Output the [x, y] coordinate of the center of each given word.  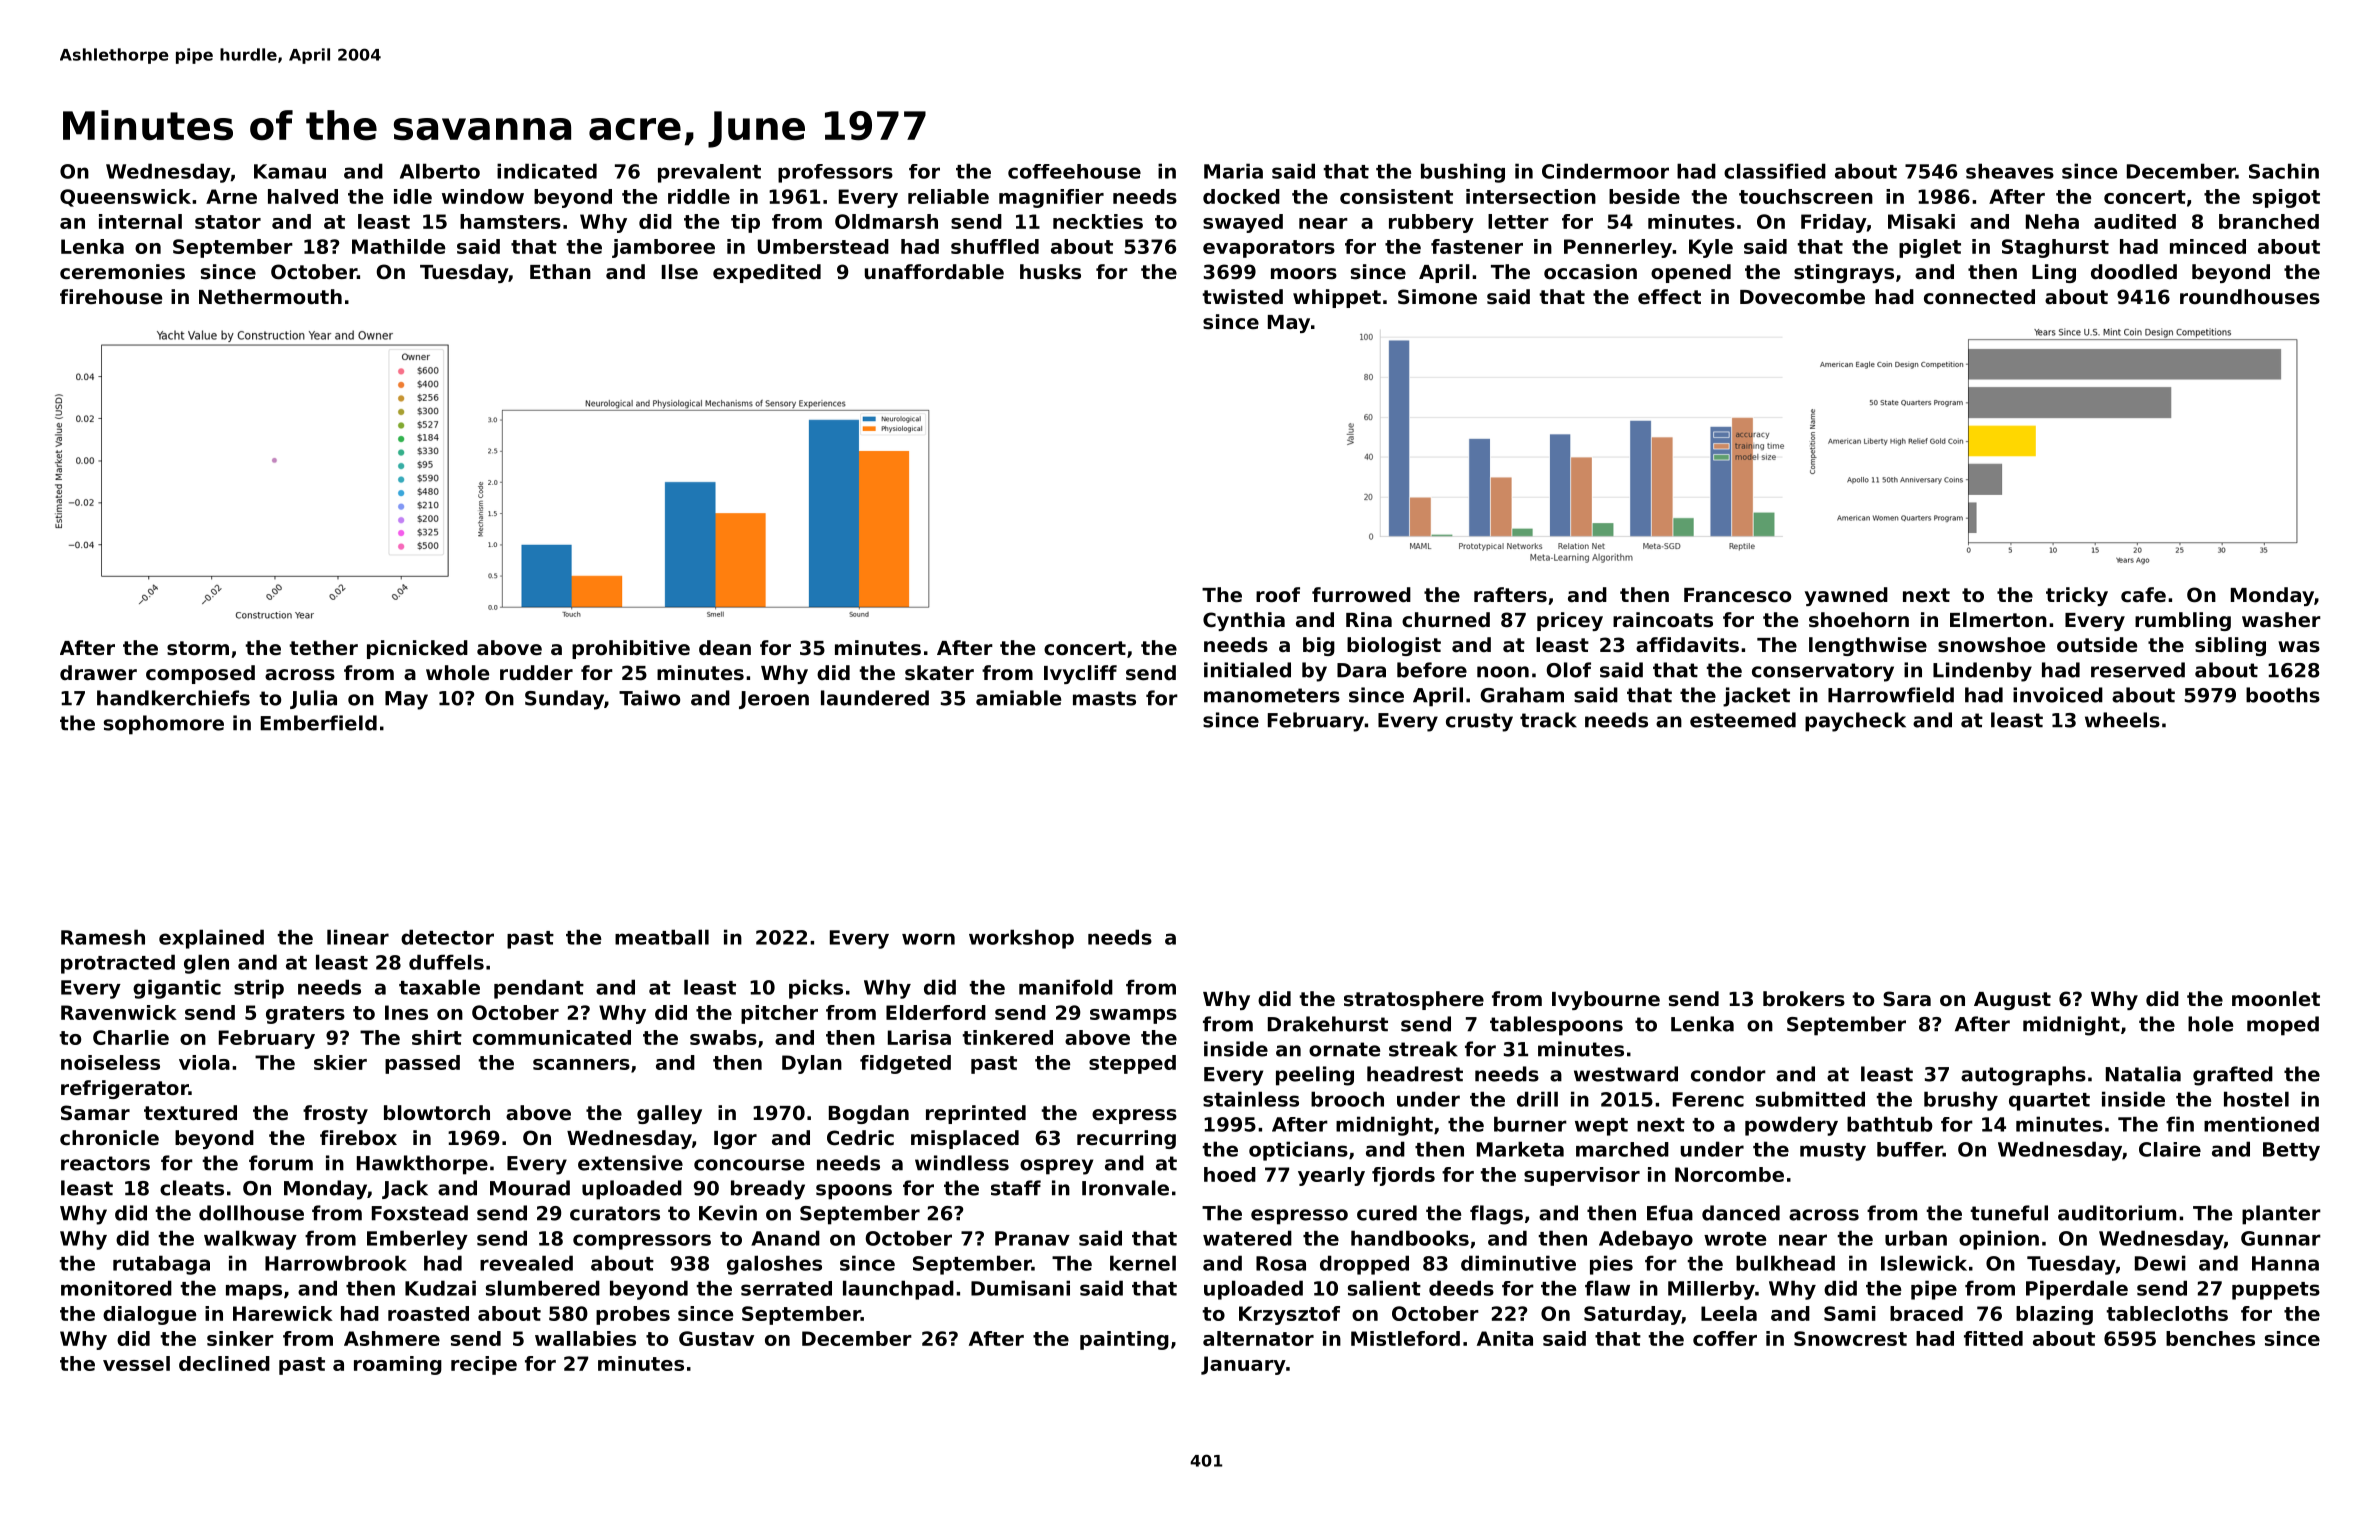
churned [1446, 620]
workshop [1021, 939]
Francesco [1737, 595]
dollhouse [251, 1213]
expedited [767, 273]
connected [1979, 297]
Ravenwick [119, 1012]
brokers [1804, 999]
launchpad [898, 1290]
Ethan [560, 272]
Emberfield [319, 723]
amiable [1018, 698]
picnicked [417, 649]
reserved [2138, 670]
